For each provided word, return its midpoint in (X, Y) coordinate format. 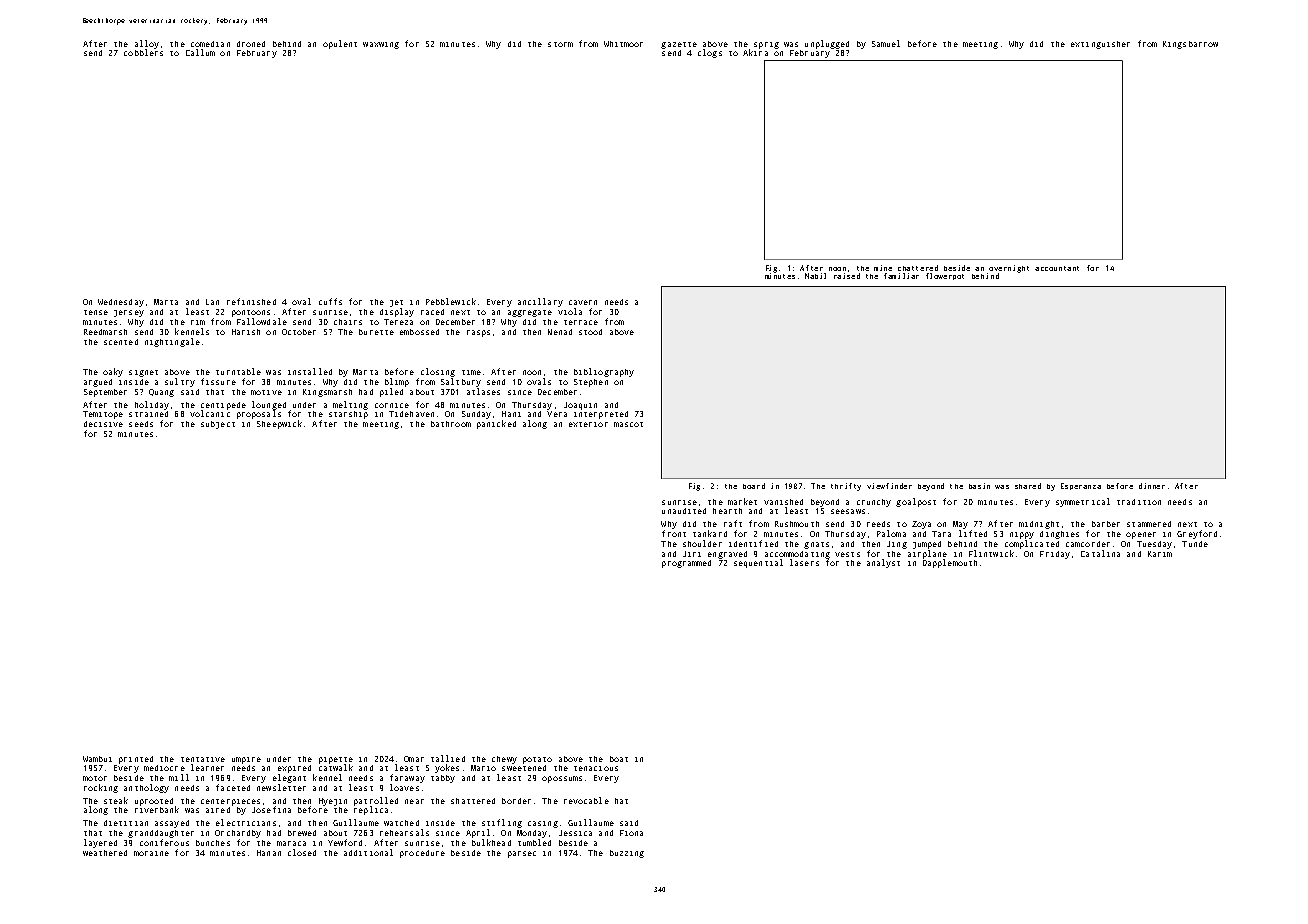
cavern (583, 302)
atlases (483, 391)
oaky (113, 372)
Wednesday (121, 303)
